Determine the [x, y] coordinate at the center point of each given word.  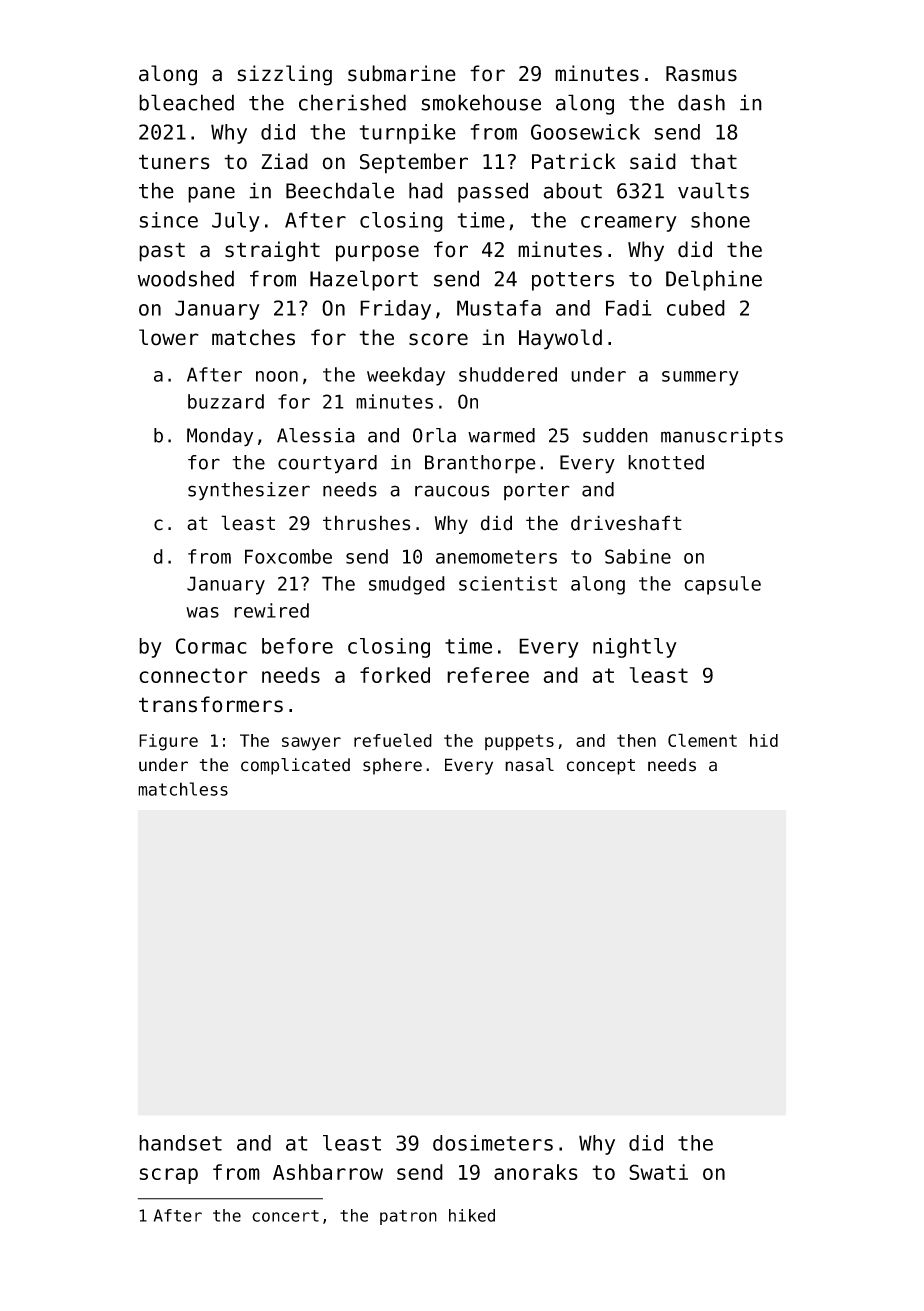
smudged [407, 585]
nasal [529, 765]
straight [272, 251]
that [713, 161]
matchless [183, 789]
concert [285, 1216]
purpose [377, 253]
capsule [722, 585]
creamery [629, 224]
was [202, 612]
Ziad [284, 161]
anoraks [536, 1172]
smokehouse [481, 102]
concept [600, 767]
